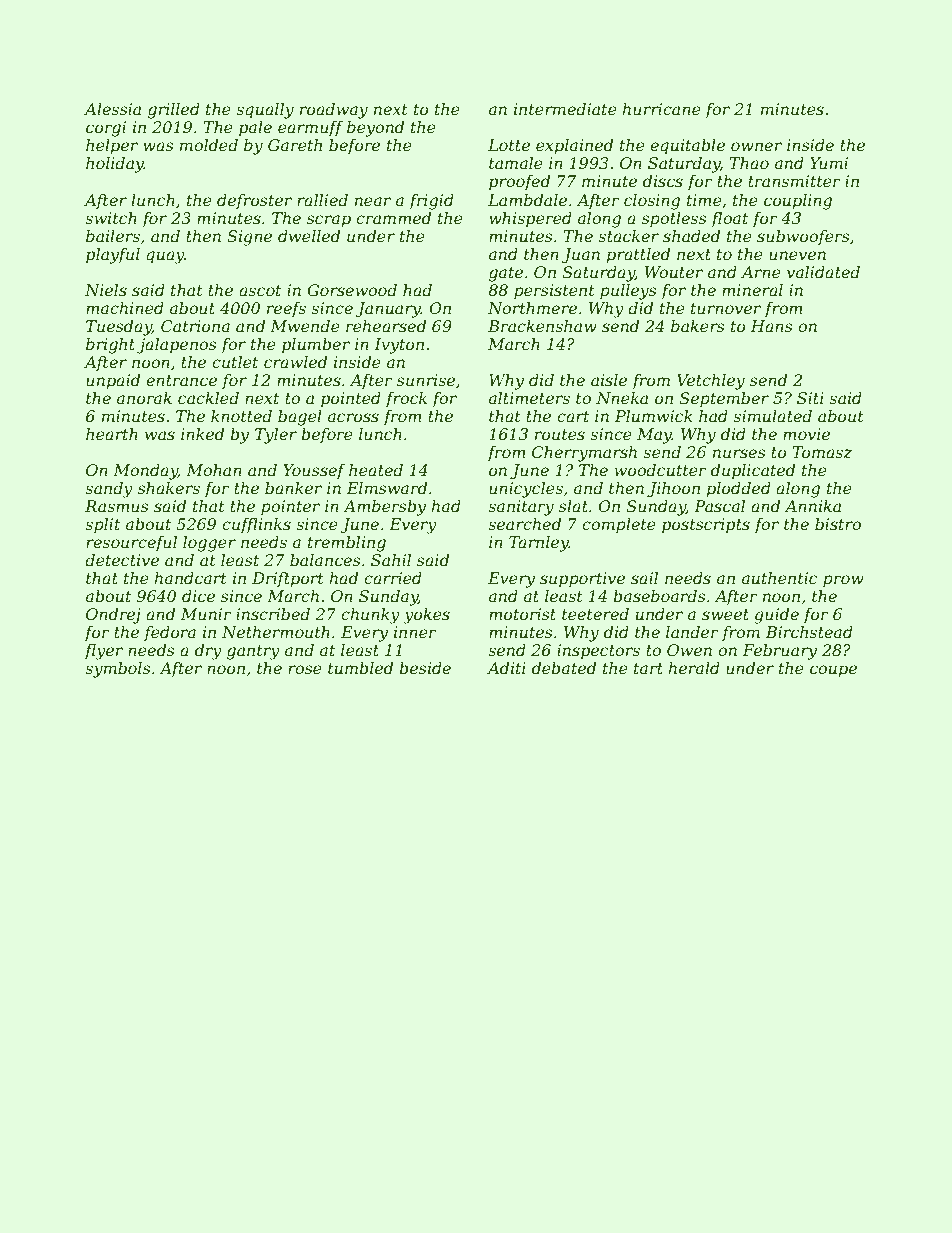  Describe the element at coordinates (214, 470) in the image. I see `Mohan` at that location.
